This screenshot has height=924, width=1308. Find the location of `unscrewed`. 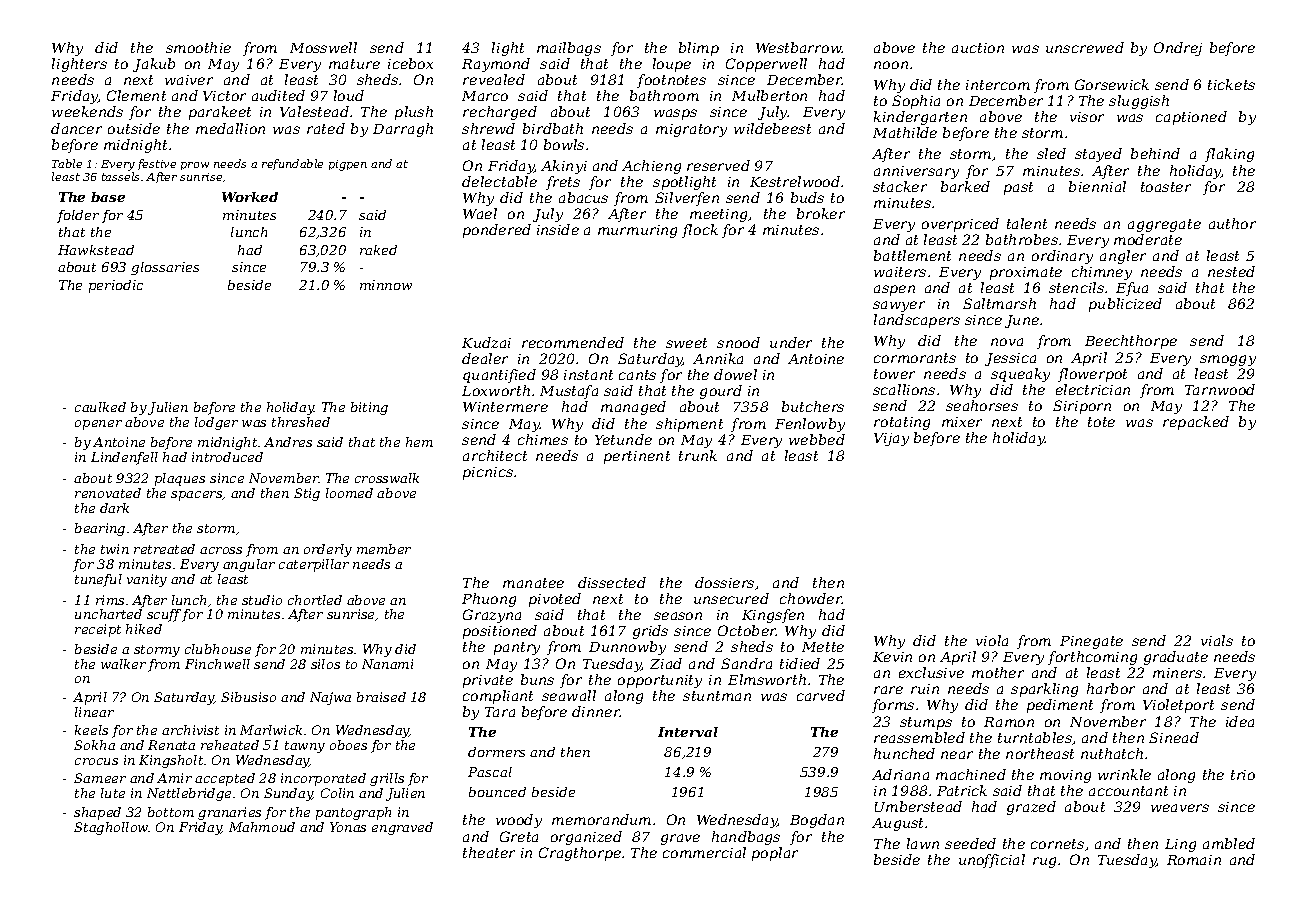

unscrewed is located at coordinates (1085, 47).
